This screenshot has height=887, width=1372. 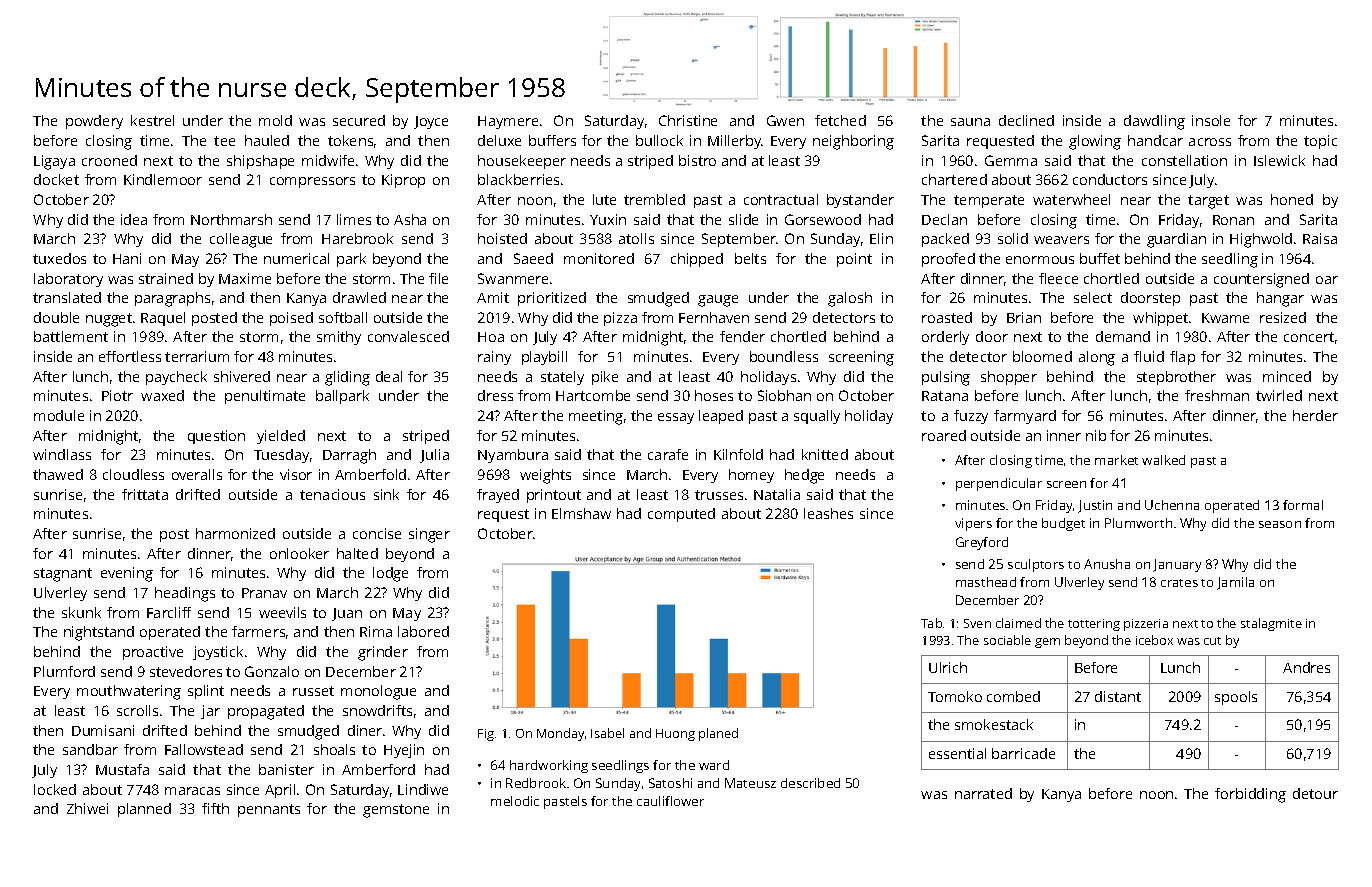 I want to click on secured, so click(x=359, y=120).
